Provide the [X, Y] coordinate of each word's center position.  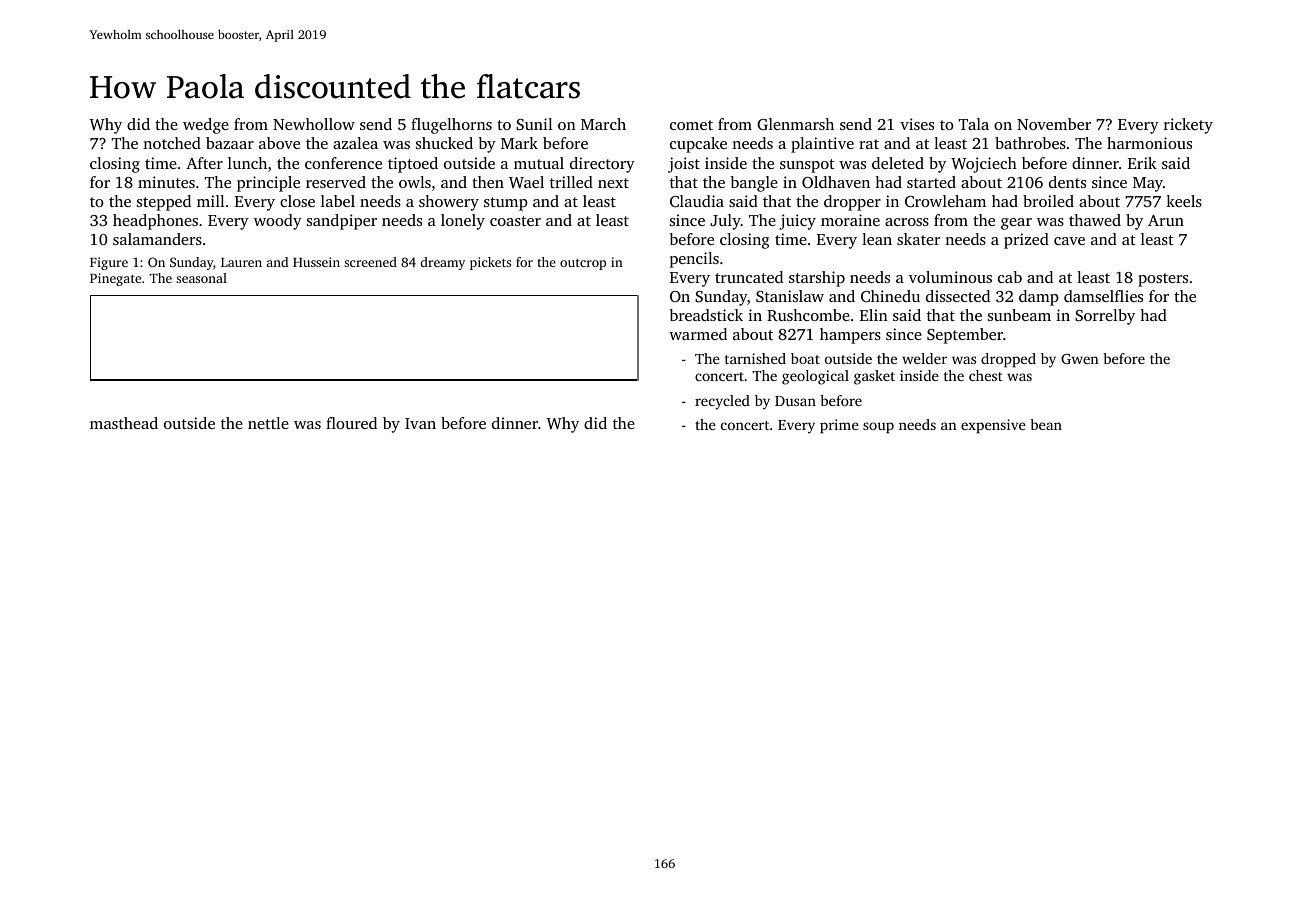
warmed [698, 334]
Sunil [534, 124]
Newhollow [314, 124]
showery [449, 203]
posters [1163, 280]
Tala [974, 124]
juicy [797, 222]
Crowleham [945, 201]
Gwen [1080, 358]
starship [817, 279]
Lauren [241, 262]
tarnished [755, 358]
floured [351, 423]
